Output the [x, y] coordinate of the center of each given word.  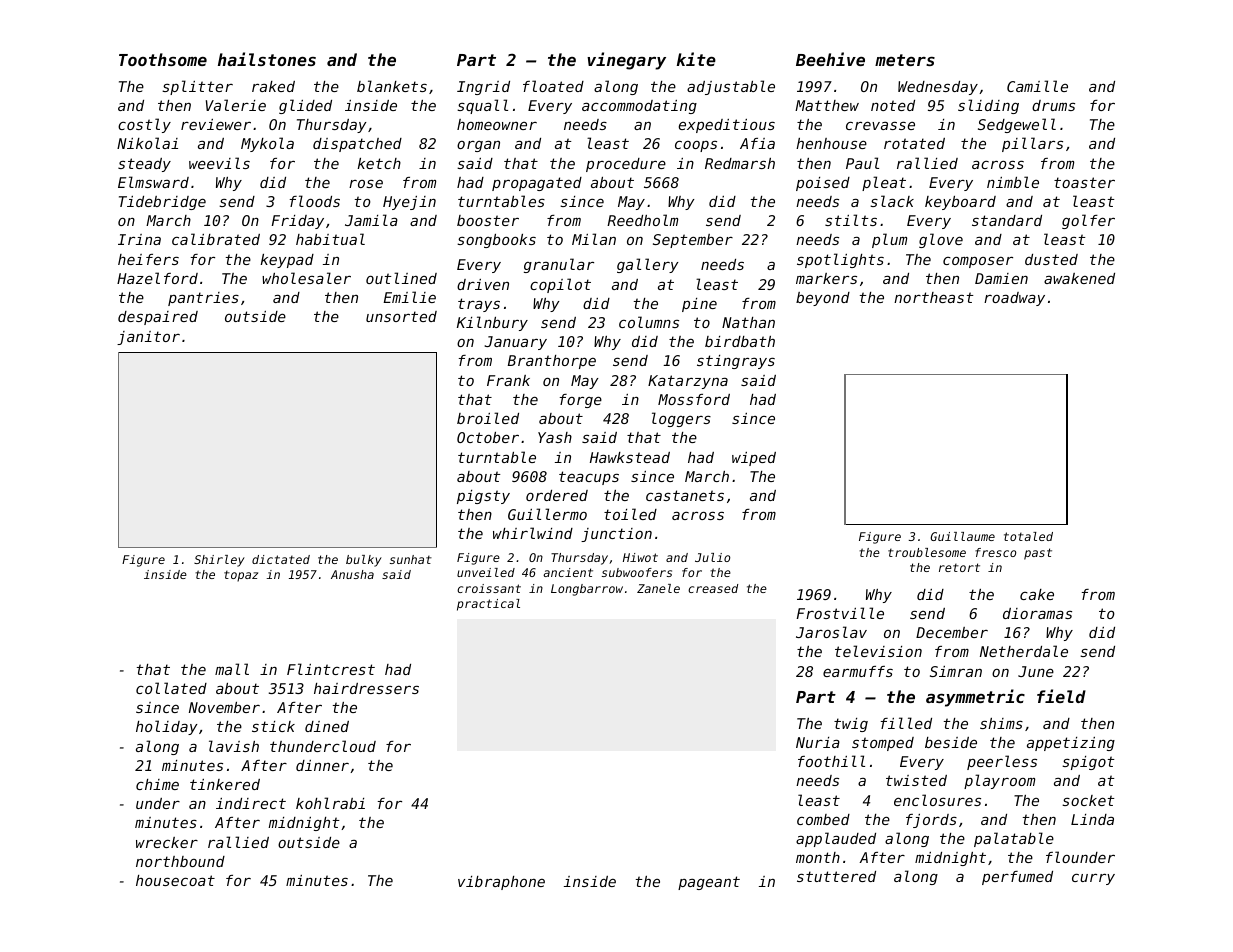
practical [488, 605]
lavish [234, 746]
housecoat [175, 880]
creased [713, 588]
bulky [364, 561]
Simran [956, 671]
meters [905, 60]
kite [696, 59]
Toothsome [163, 59]
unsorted [401, 316]
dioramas [1037, 613]
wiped [754, 459]
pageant [709, 883]
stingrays [736, 362]
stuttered [836, 876]
